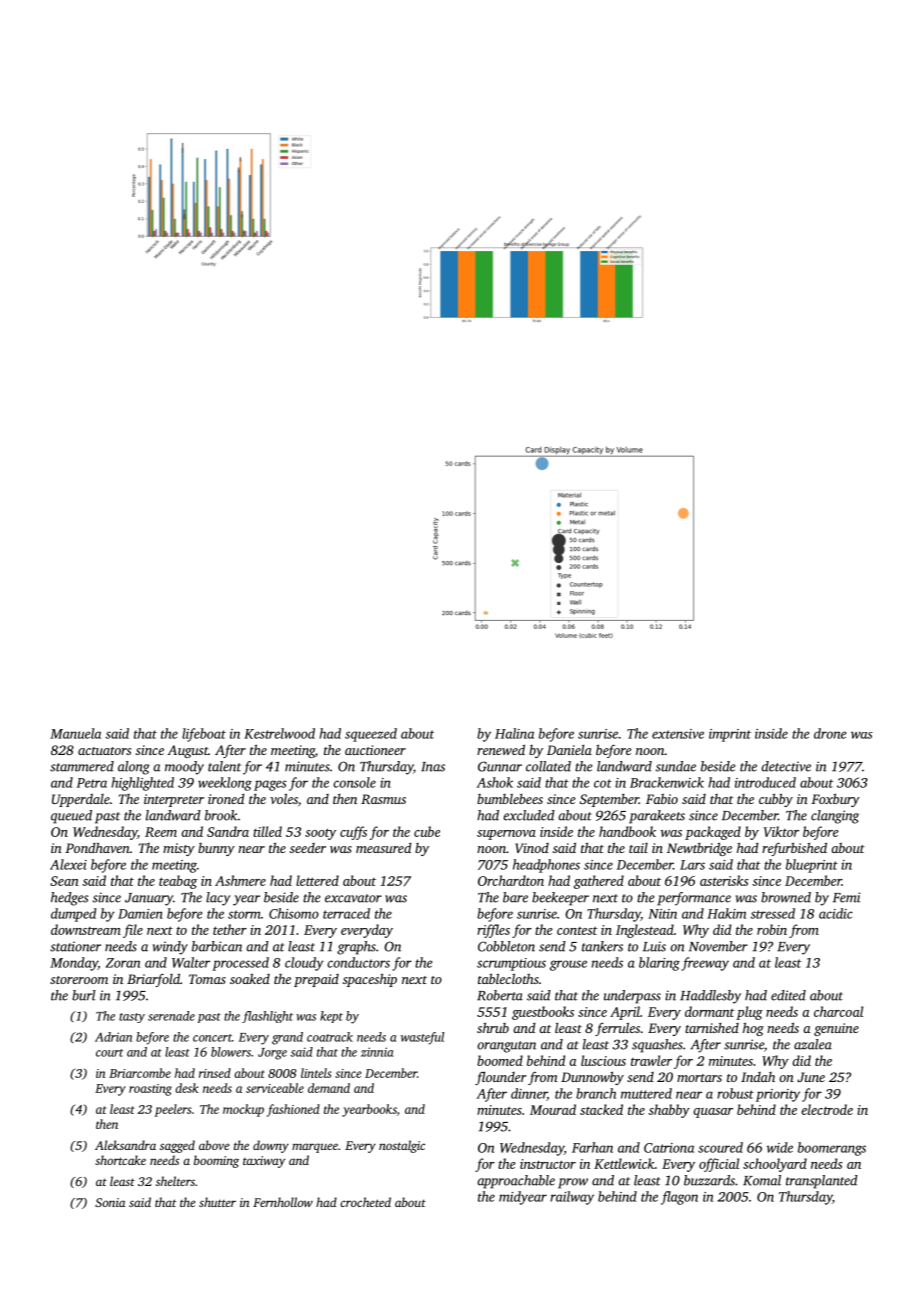  What do you see at coordinates (786, 766) in the page?
I see `detective` at bounding box center [786, 766].
